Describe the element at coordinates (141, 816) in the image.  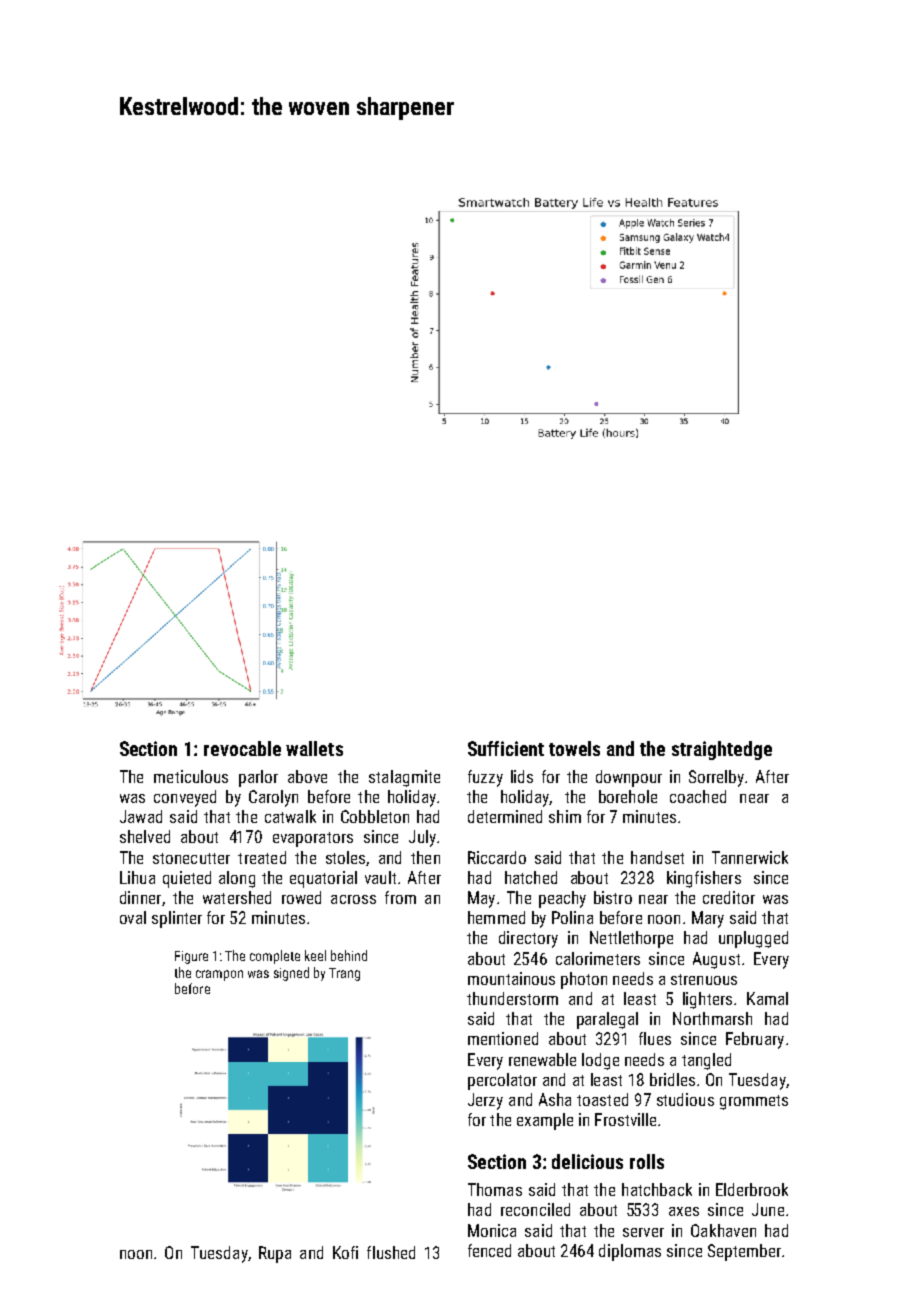
I see `Jawad` at that location.
